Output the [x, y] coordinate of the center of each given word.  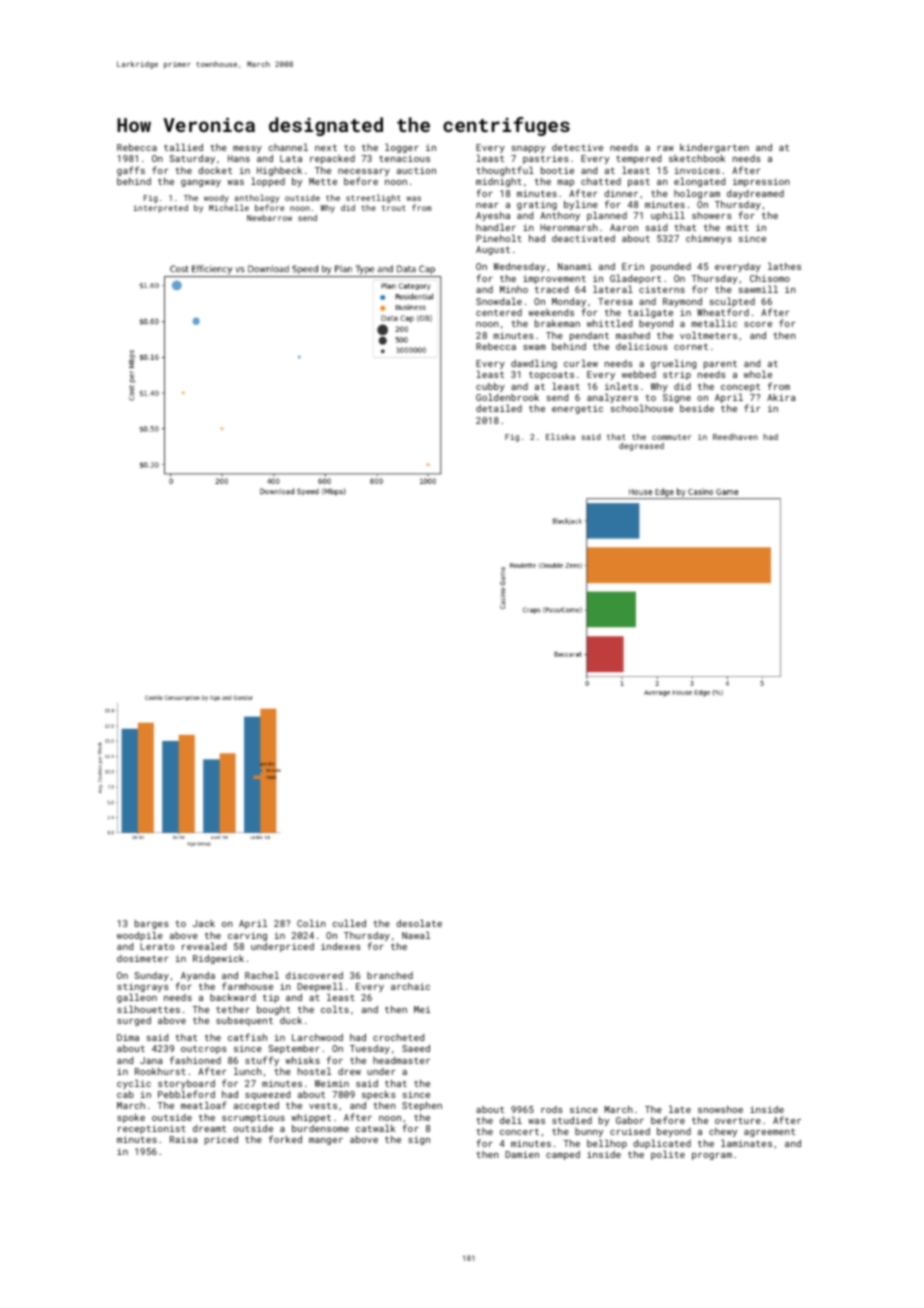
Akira [781, 397]
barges [152, 924]
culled [349, 923]
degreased [641, 447]
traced [551, 289]
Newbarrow [269, 218]
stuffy [262, 1061]
